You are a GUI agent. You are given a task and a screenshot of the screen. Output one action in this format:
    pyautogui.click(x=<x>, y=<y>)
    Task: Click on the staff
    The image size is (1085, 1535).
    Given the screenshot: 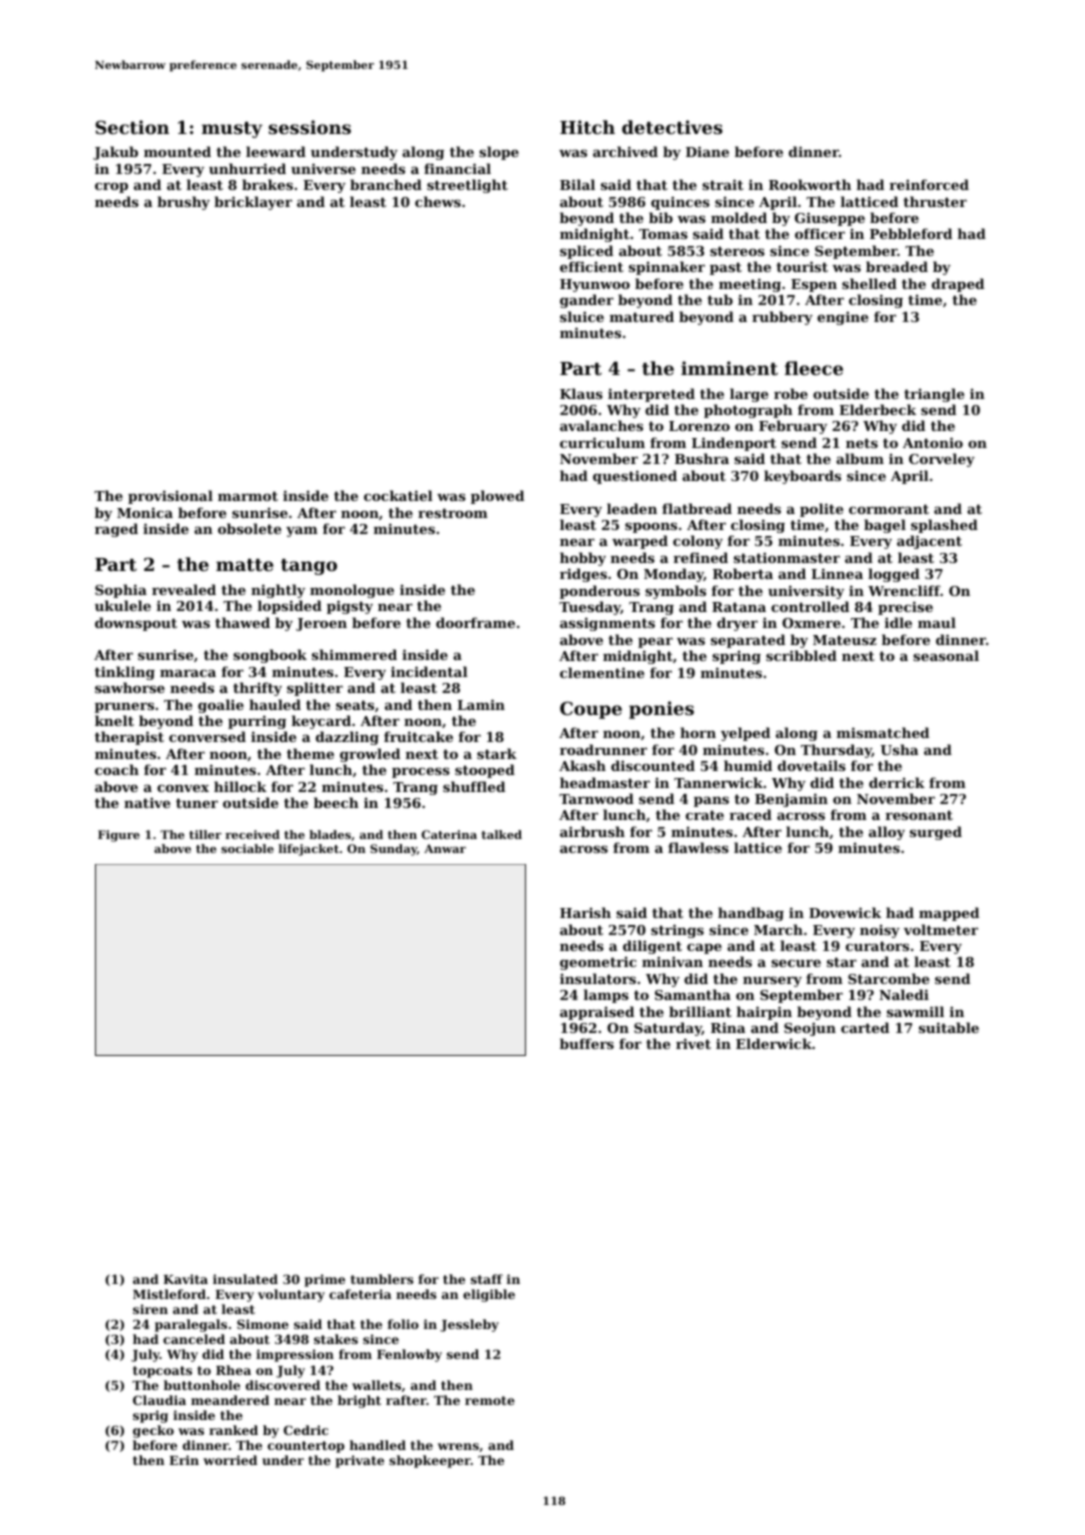 What is the action you would take?
    pyautogui.click(x=487, y=1279)
